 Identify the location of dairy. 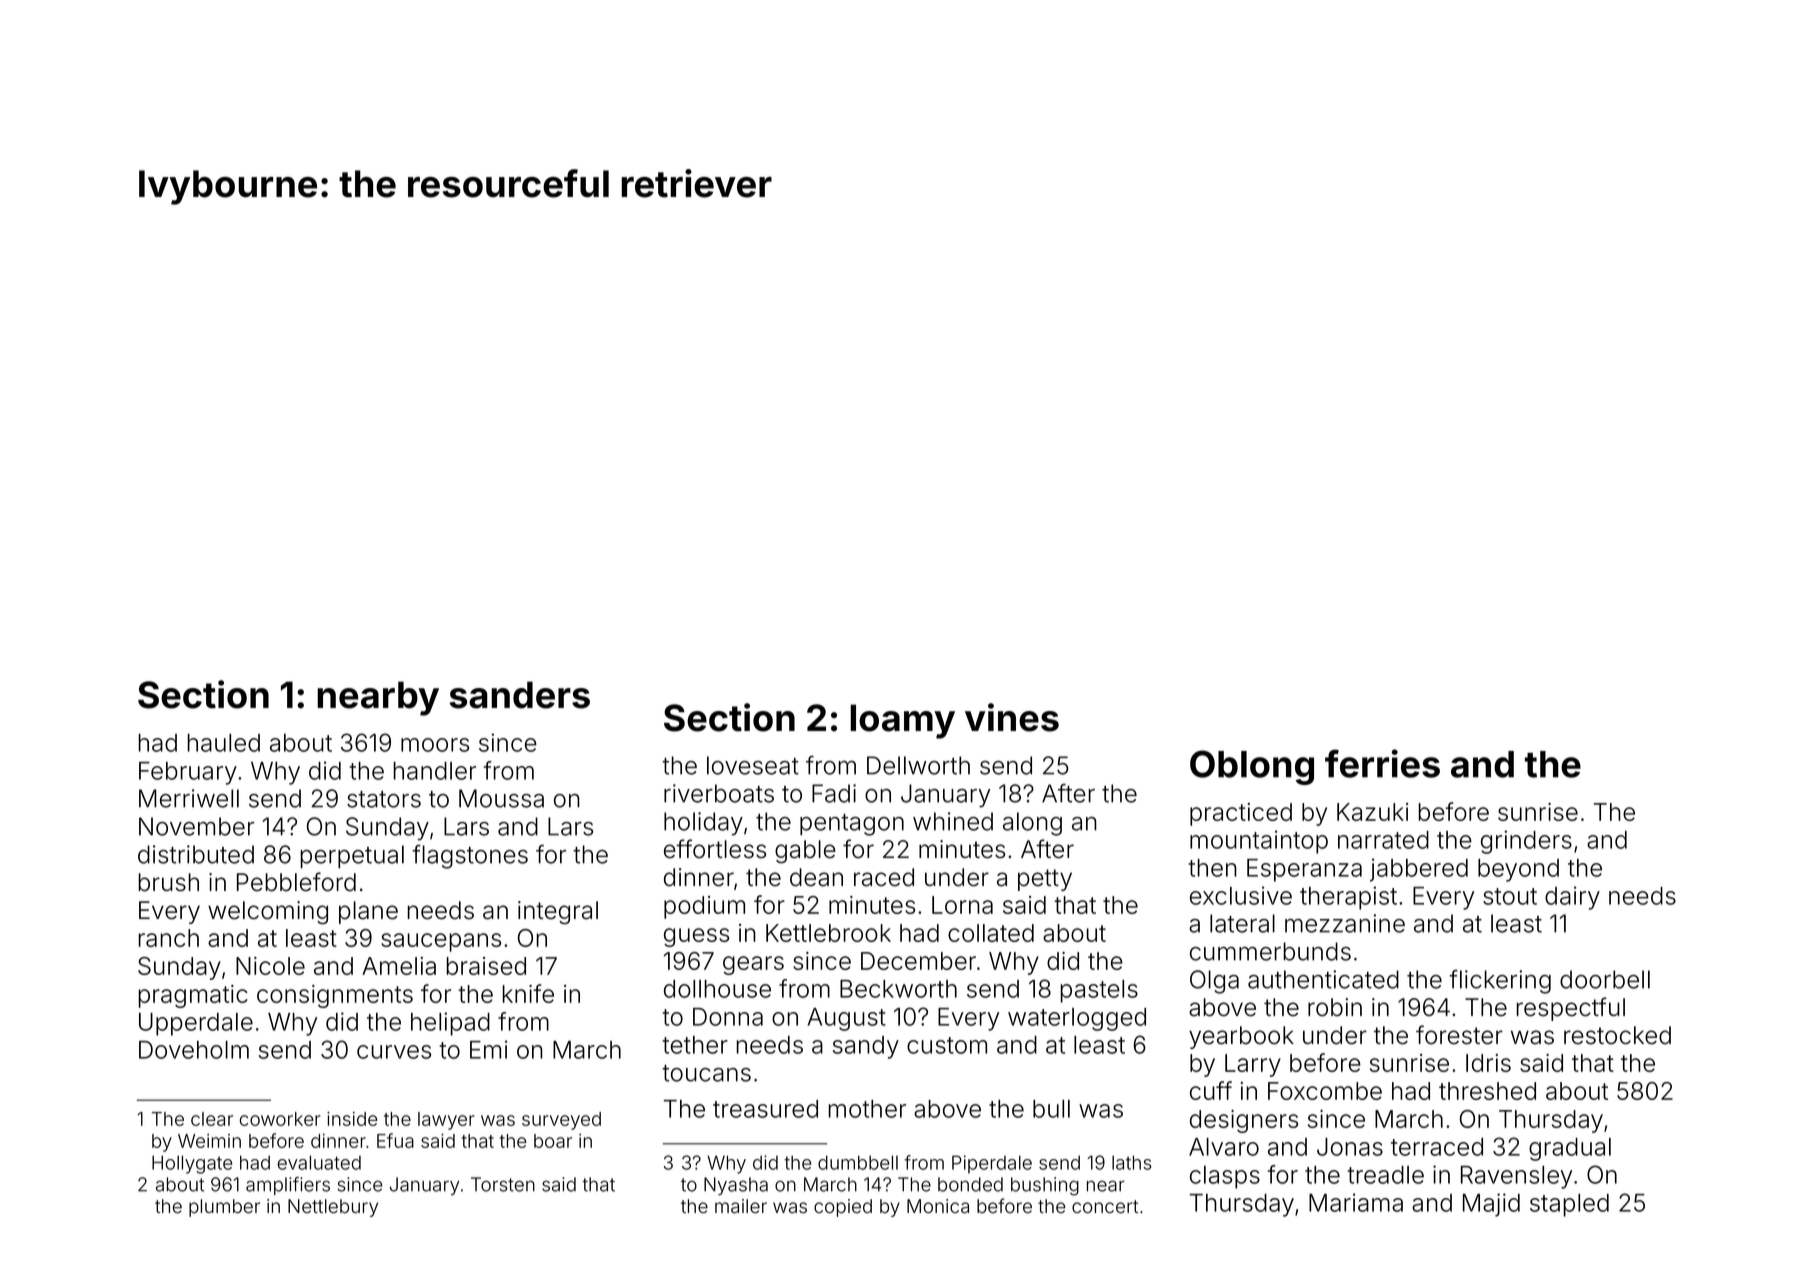
(1572, 898).
